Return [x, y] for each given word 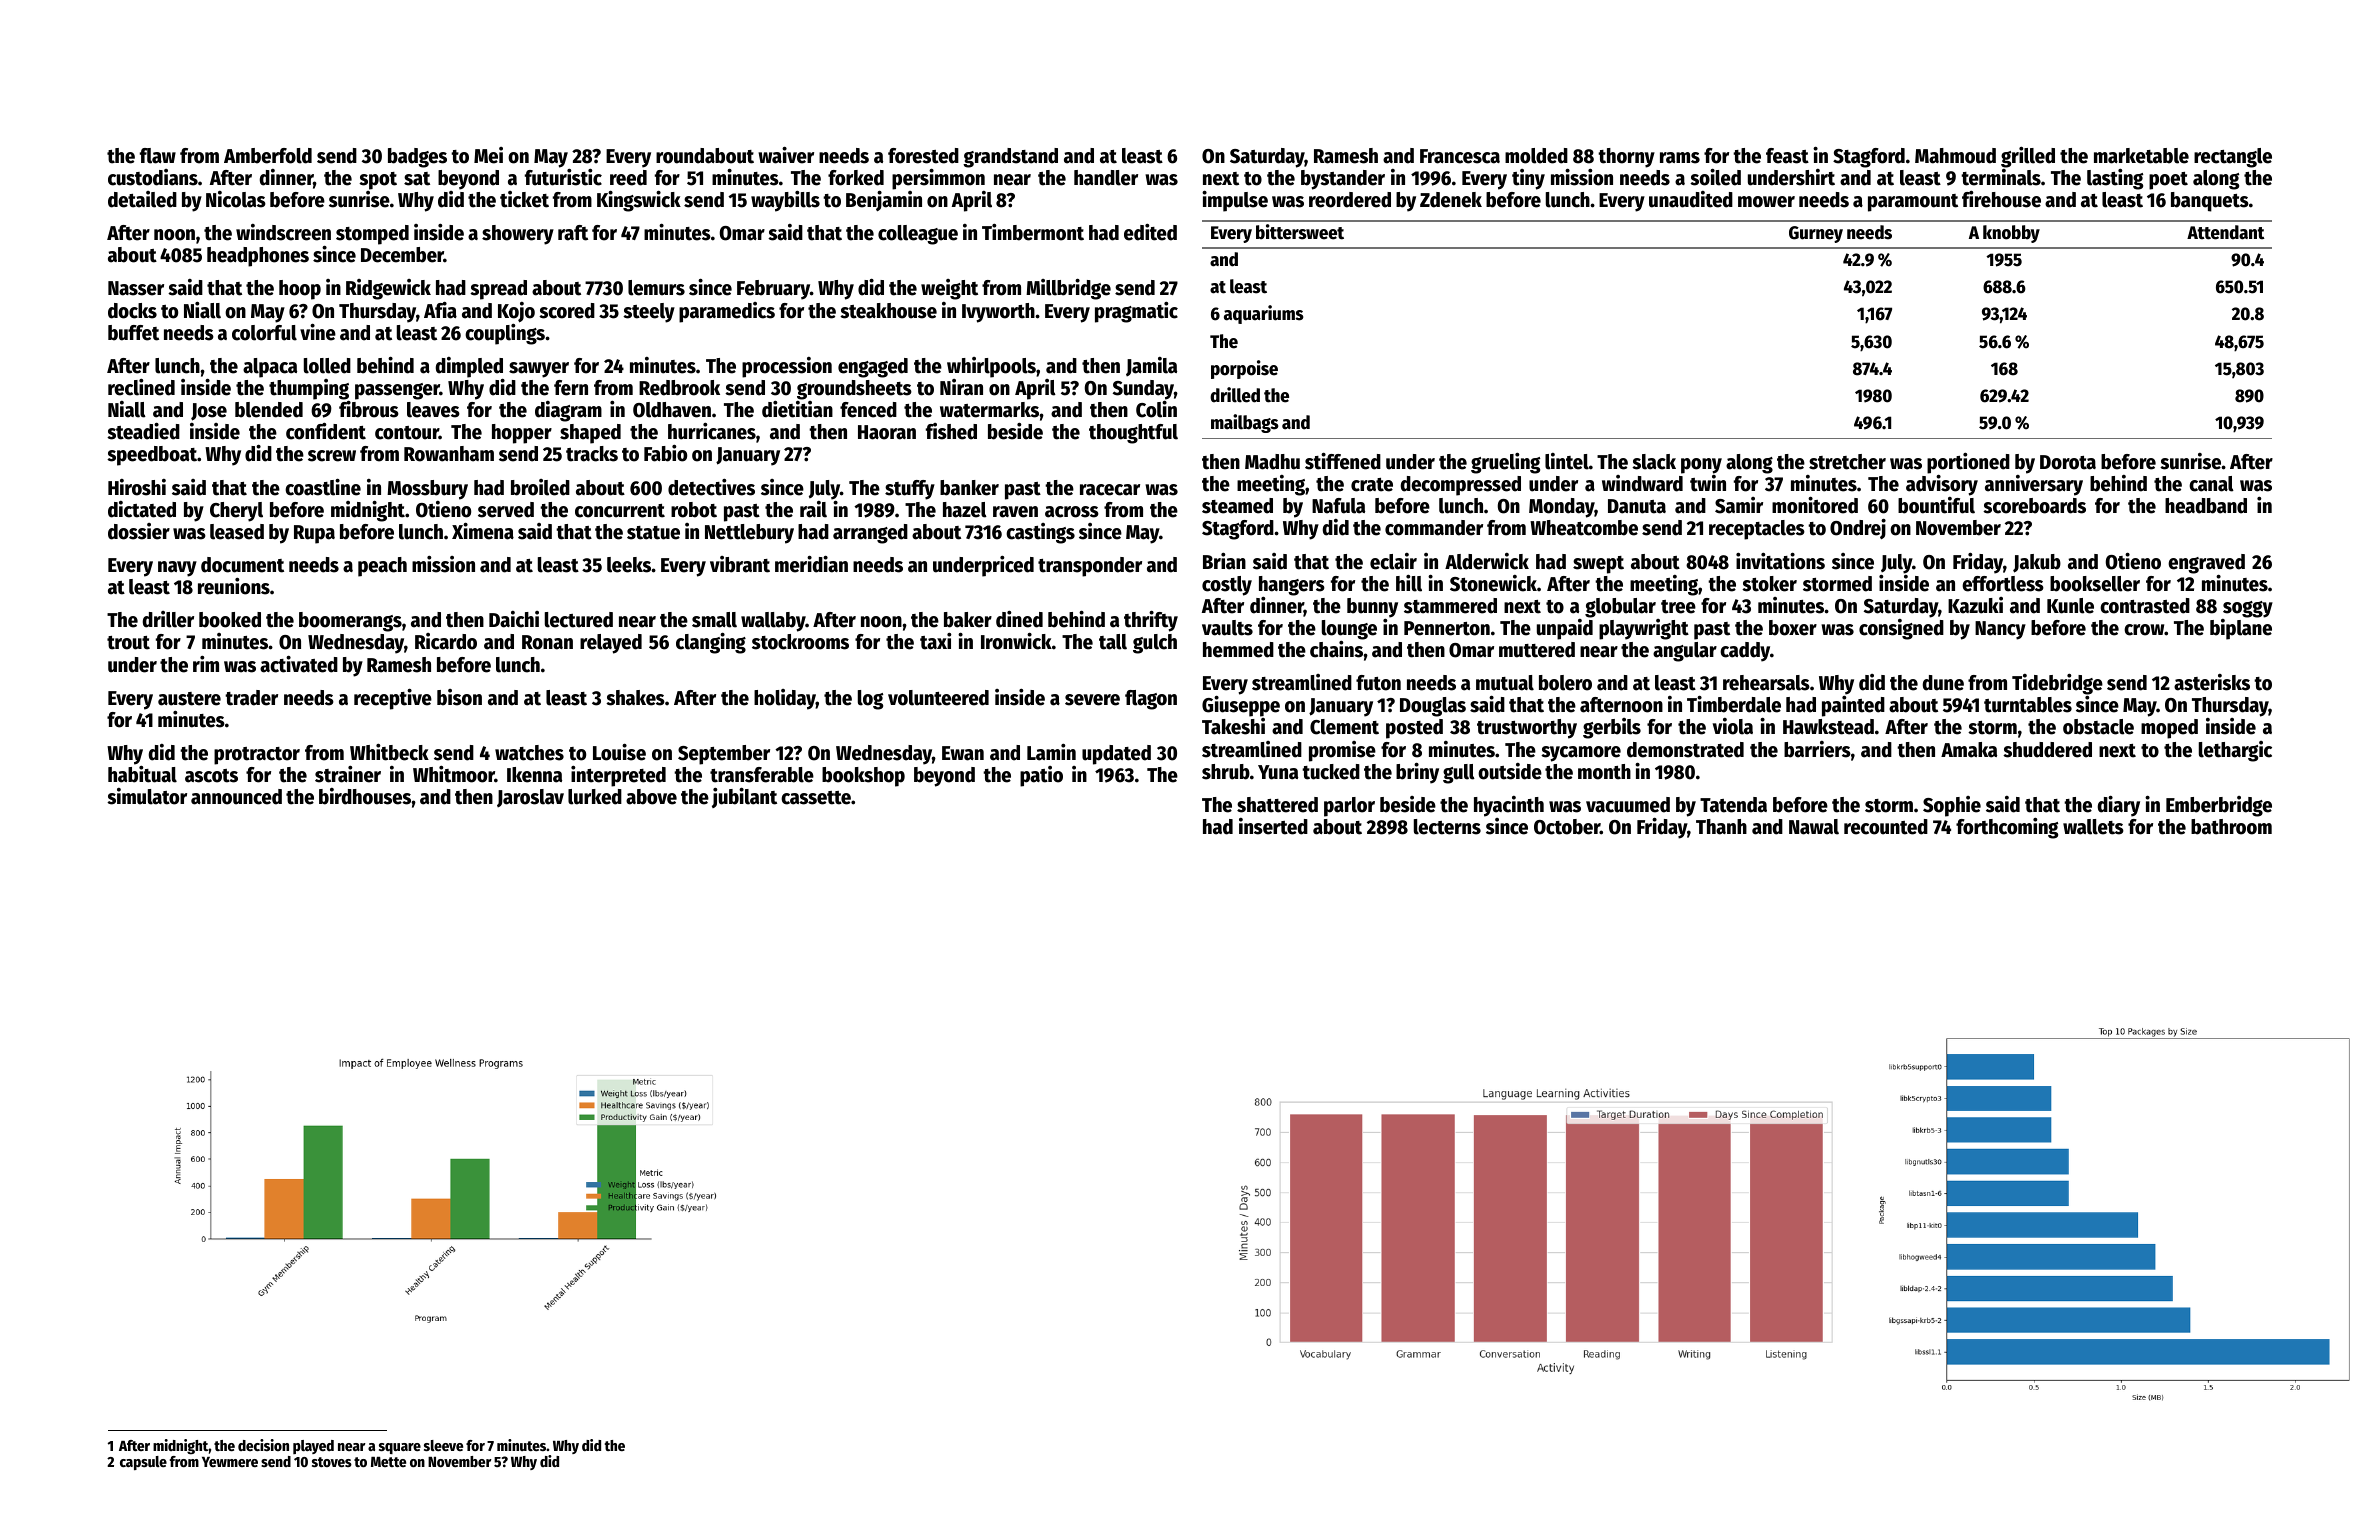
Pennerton [1447, 628]
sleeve [443, 1445]
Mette [388, 1462]
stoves [332, 1462]
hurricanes [712, 431]
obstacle [2098, 727]
